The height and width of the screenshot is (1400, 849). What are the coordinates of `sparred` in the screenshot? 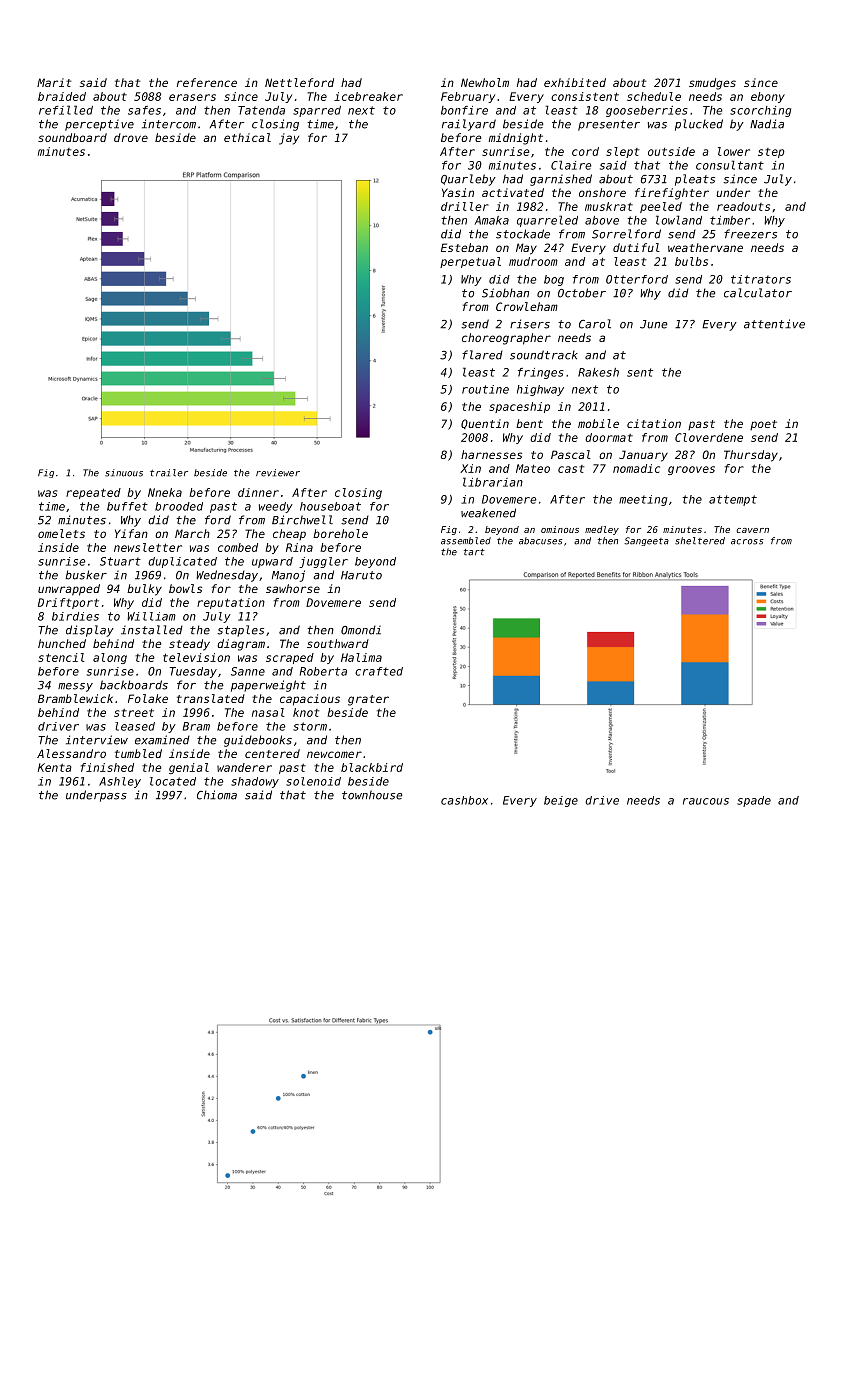 It's located at (317, 111).
